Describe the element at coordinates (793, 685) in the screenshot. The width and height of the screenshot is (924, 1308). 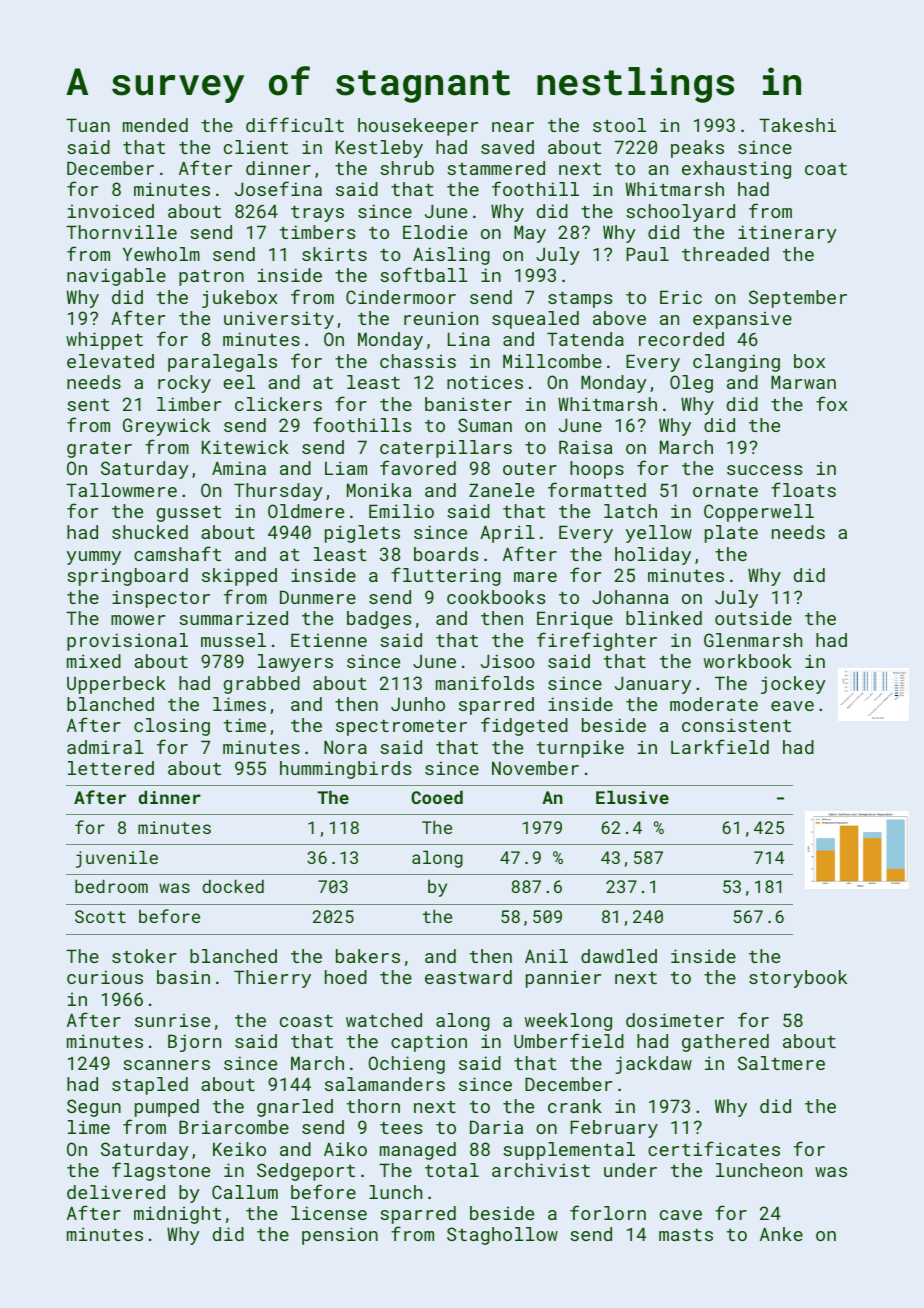
I see `jockey` at that location.
